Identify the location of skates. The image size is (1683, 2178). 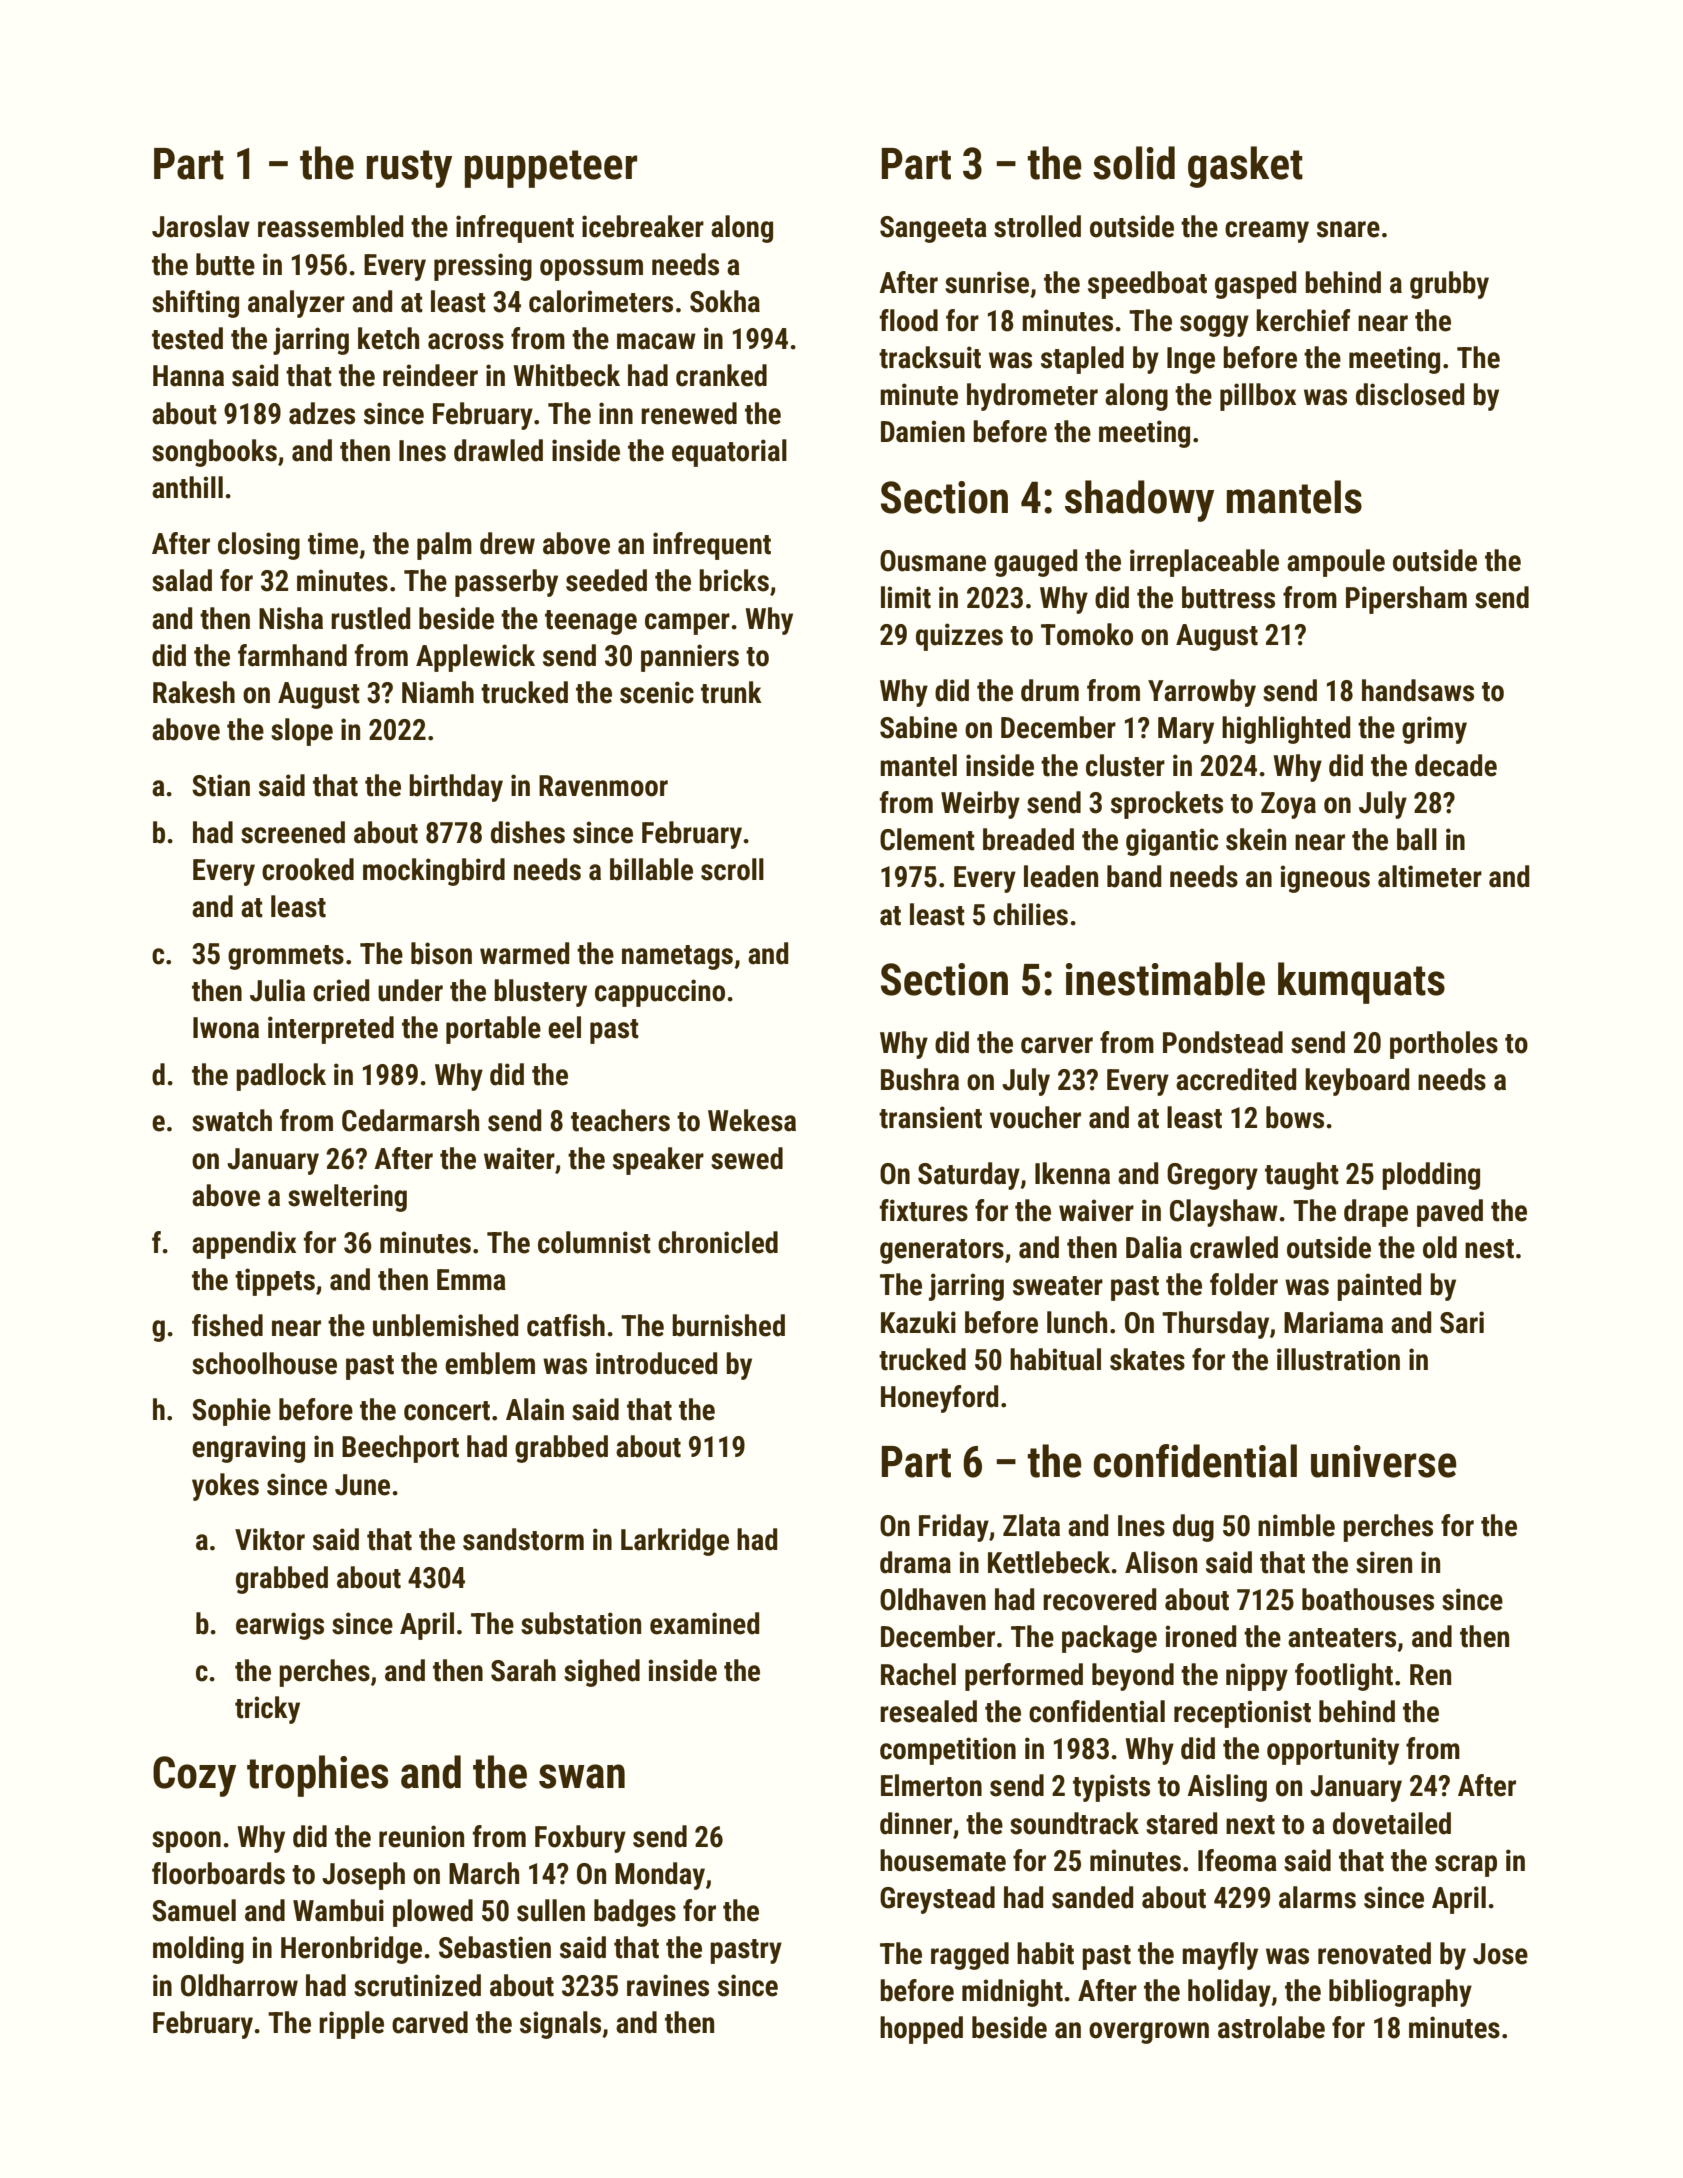
(1147, 1359).
